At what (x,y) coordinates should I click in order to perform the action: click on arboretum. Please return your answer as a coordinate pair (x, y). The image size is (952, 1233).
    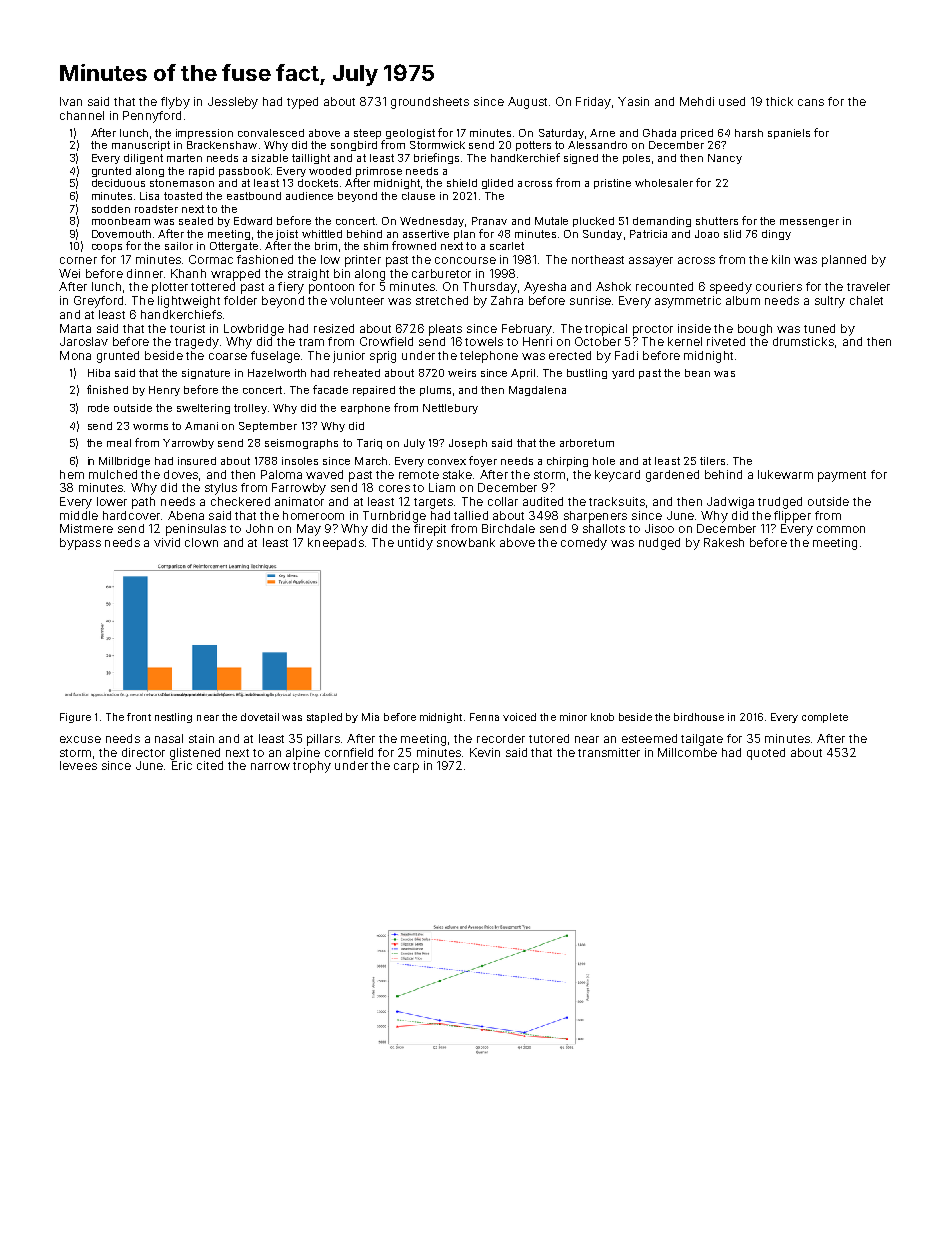
    Looking at the image, I should click on (587, 443).
